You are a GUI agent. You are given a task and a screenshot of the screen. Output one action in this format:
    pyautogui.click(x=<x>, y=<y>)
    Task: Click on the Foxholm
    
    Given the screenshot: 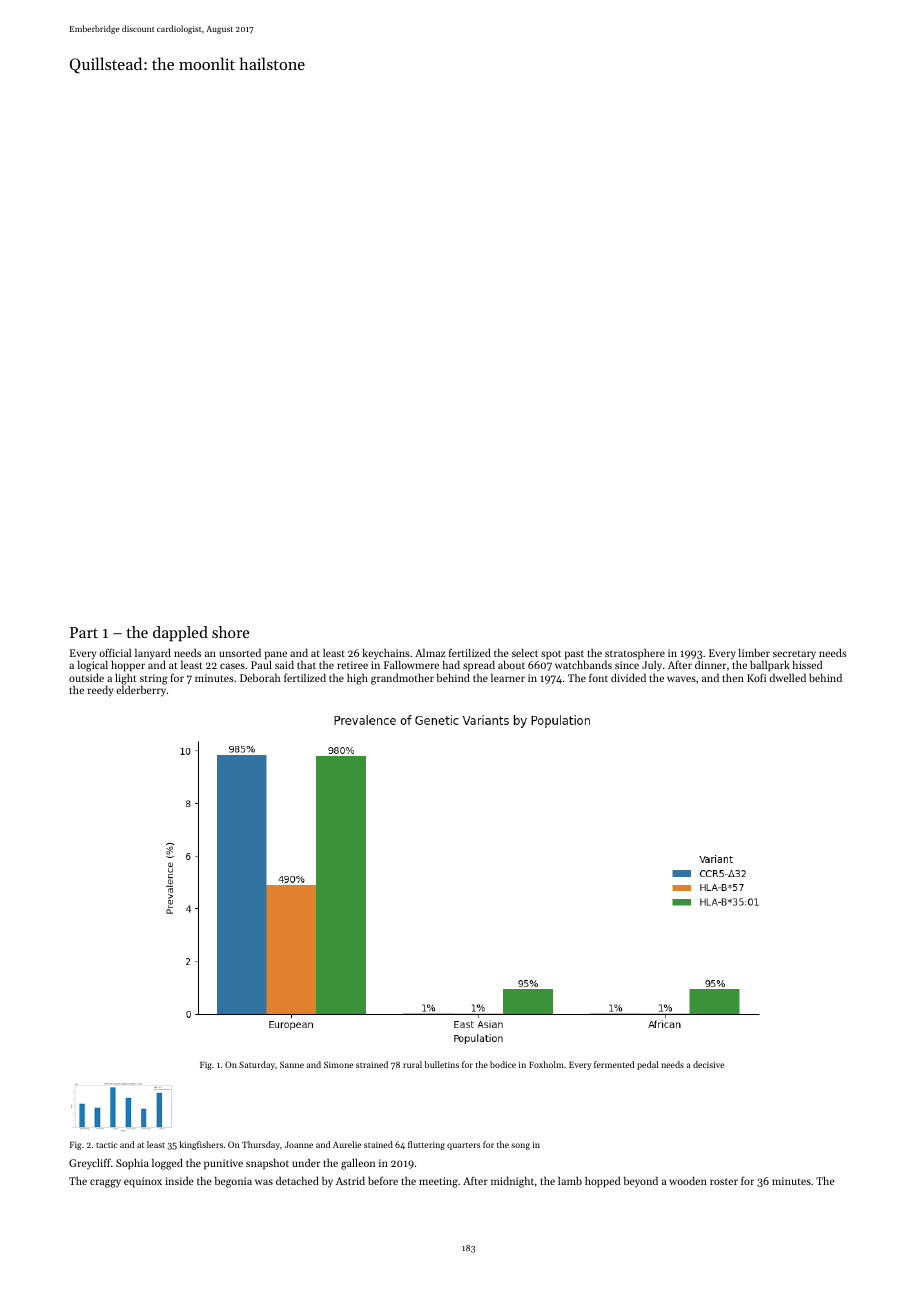 What is the action you would take?
    pyautogui.click(x=546, y=1064)
